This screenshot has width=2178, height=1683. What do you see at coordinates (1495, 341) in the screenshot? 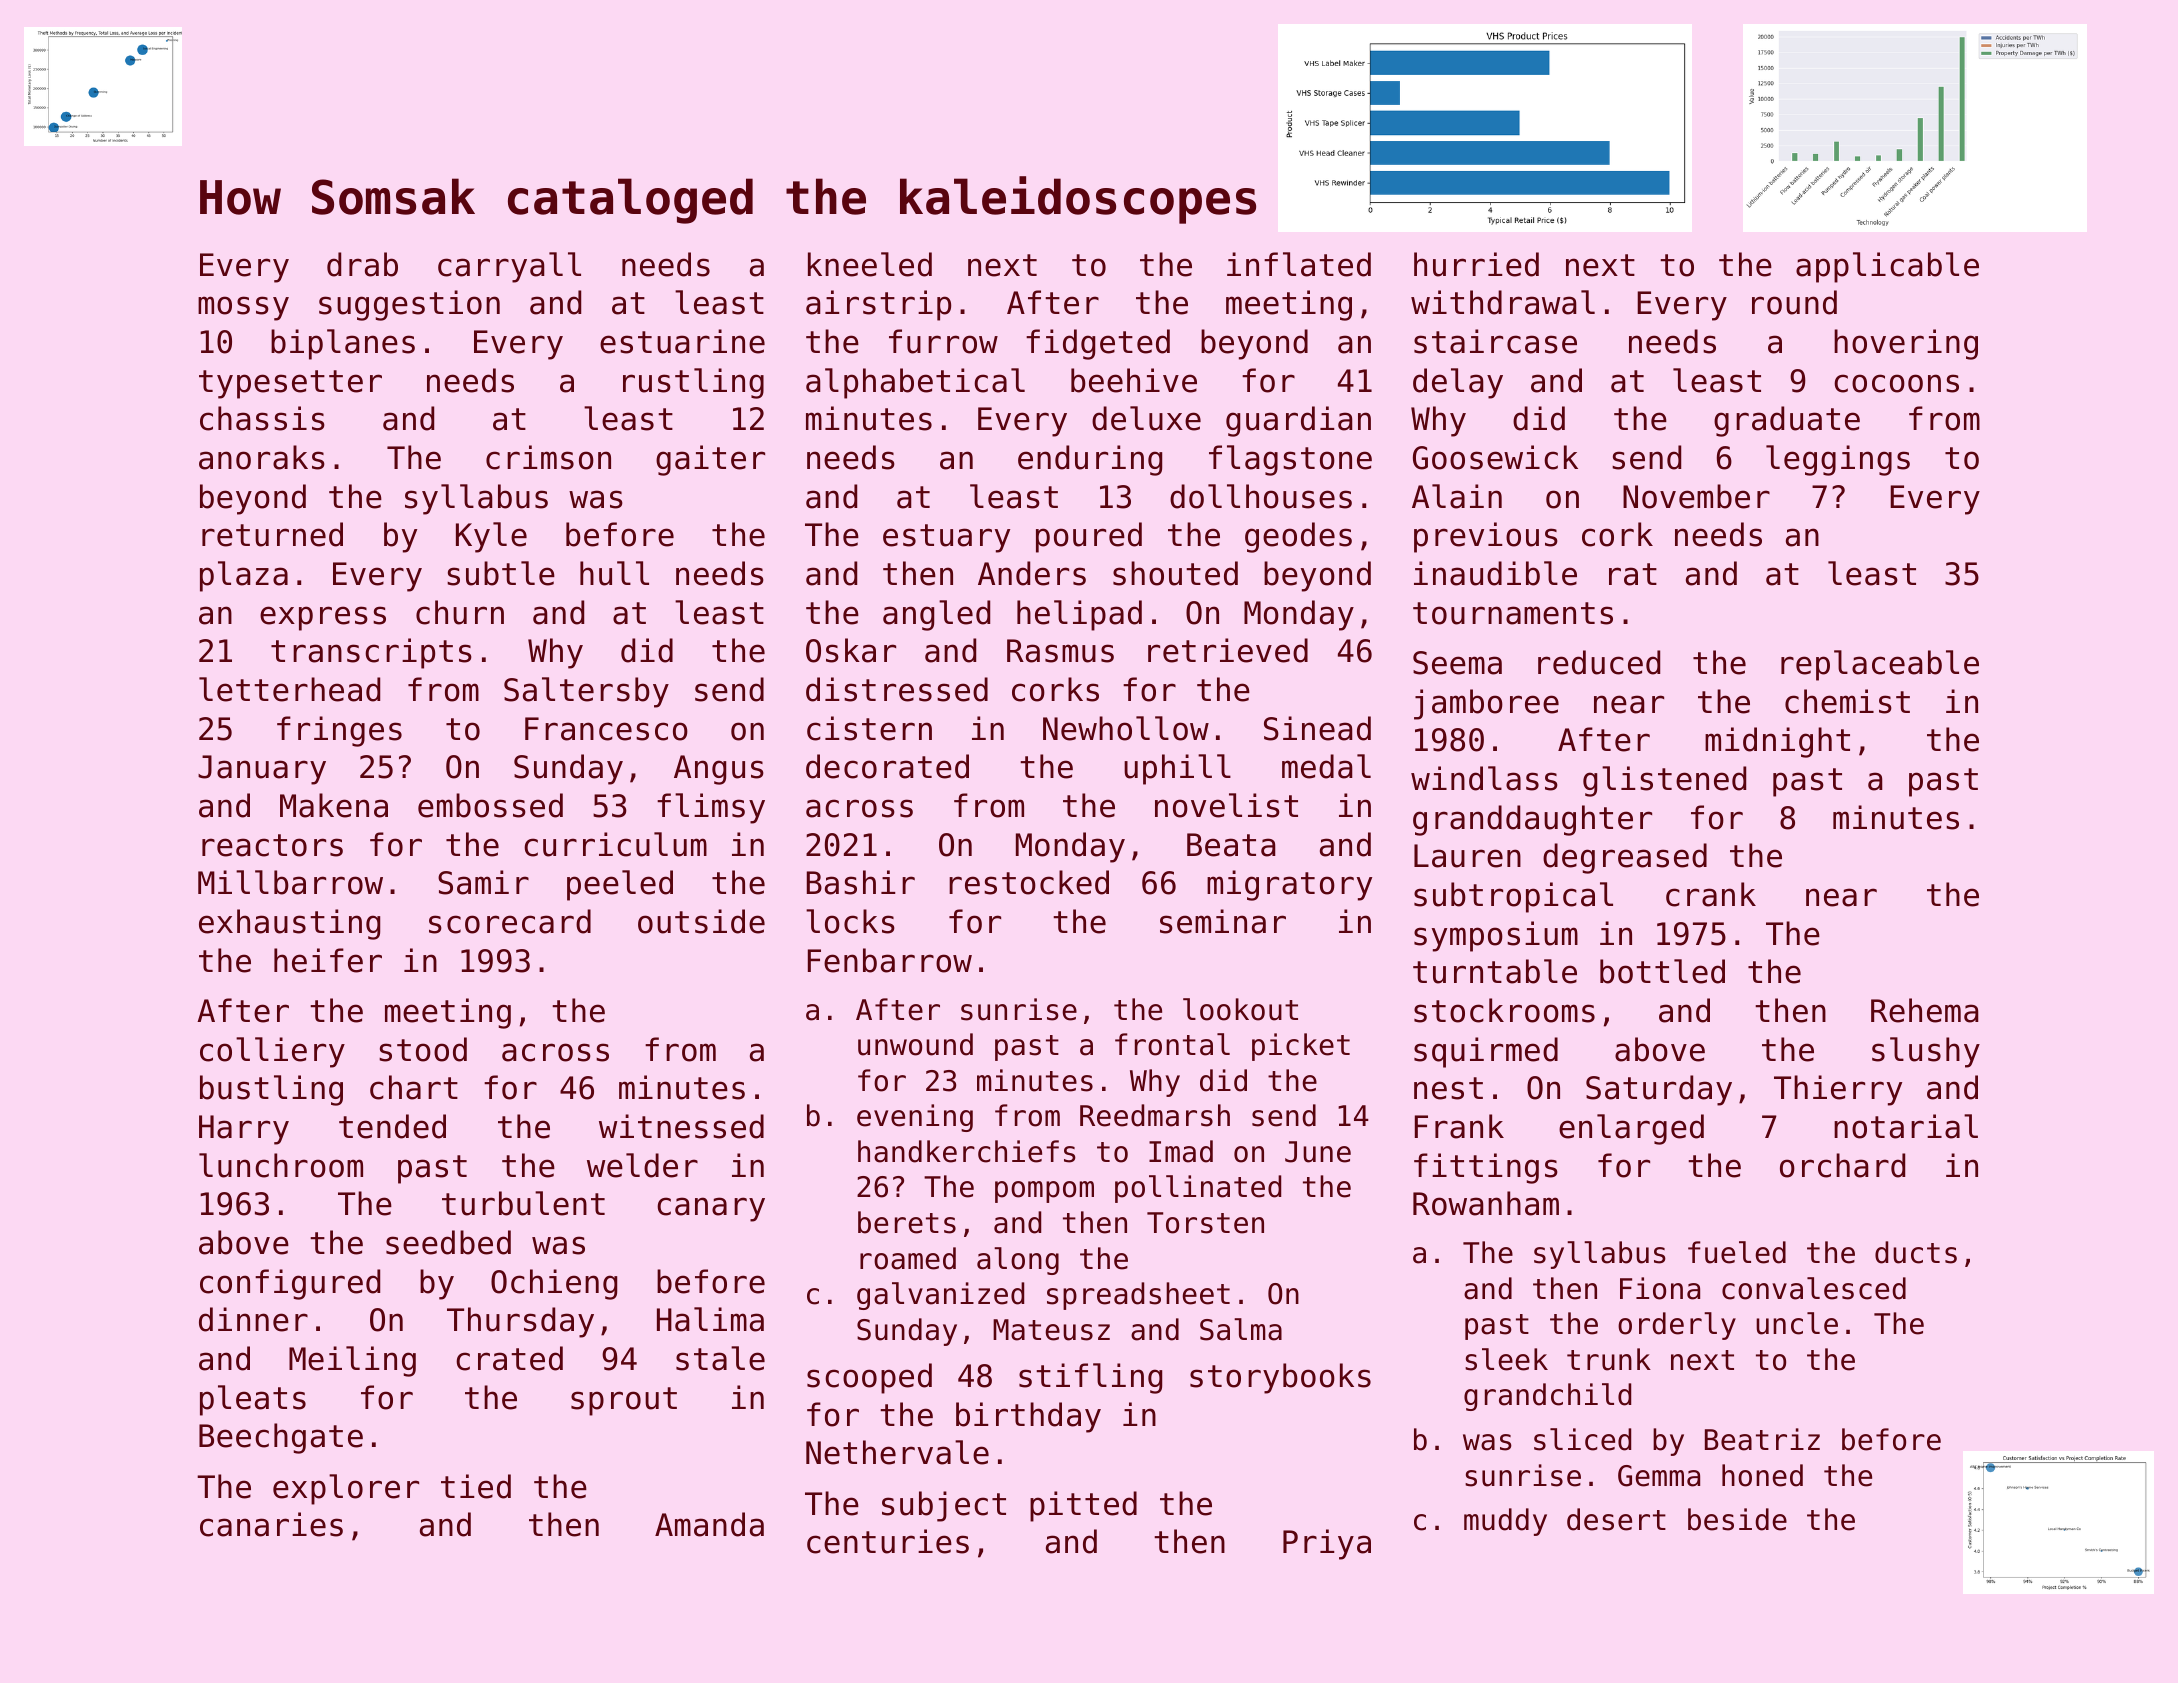
I see `staircase` at bounding box center [1495, 341].
